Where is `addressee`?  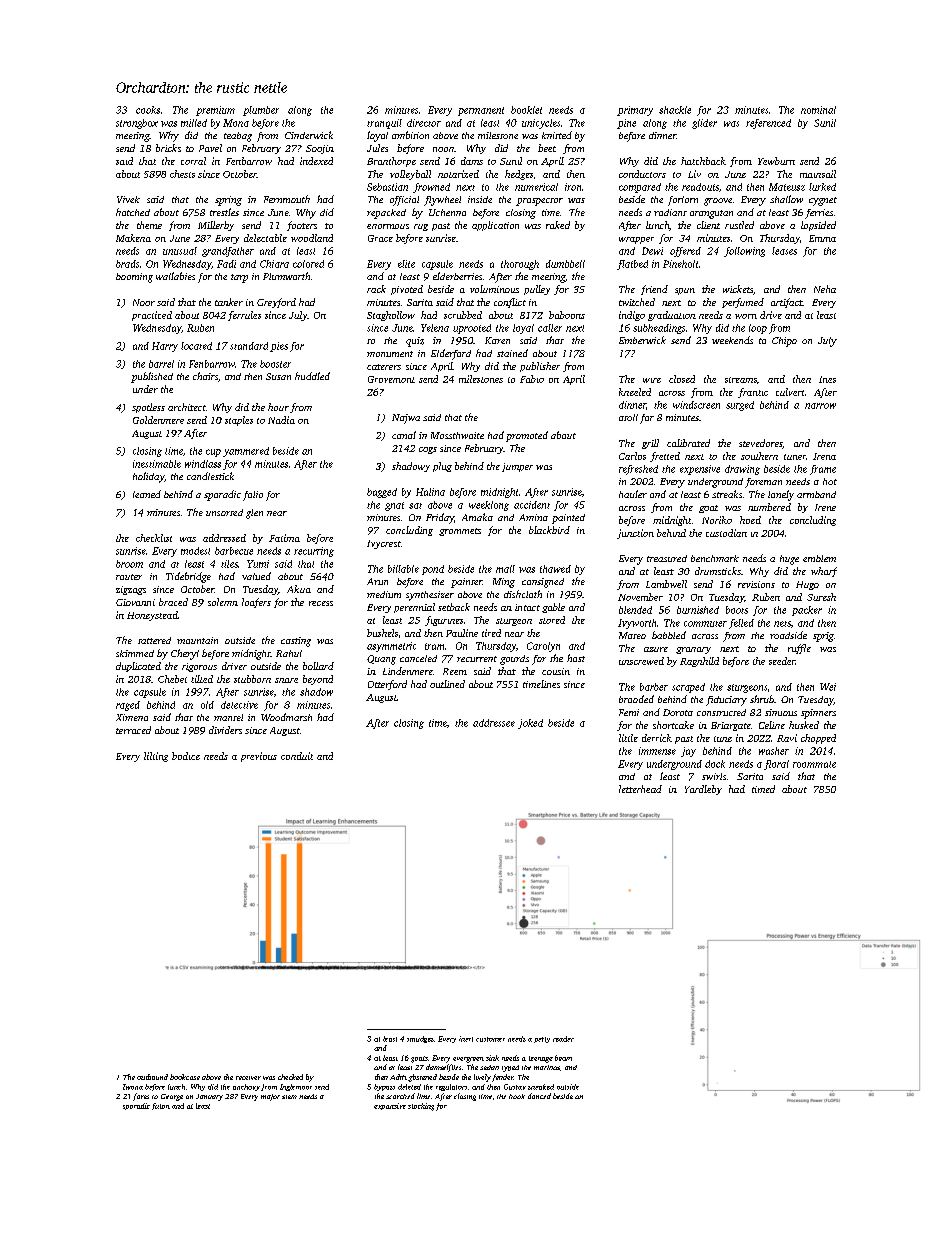 addressee is located at coordinates (494, 723).
